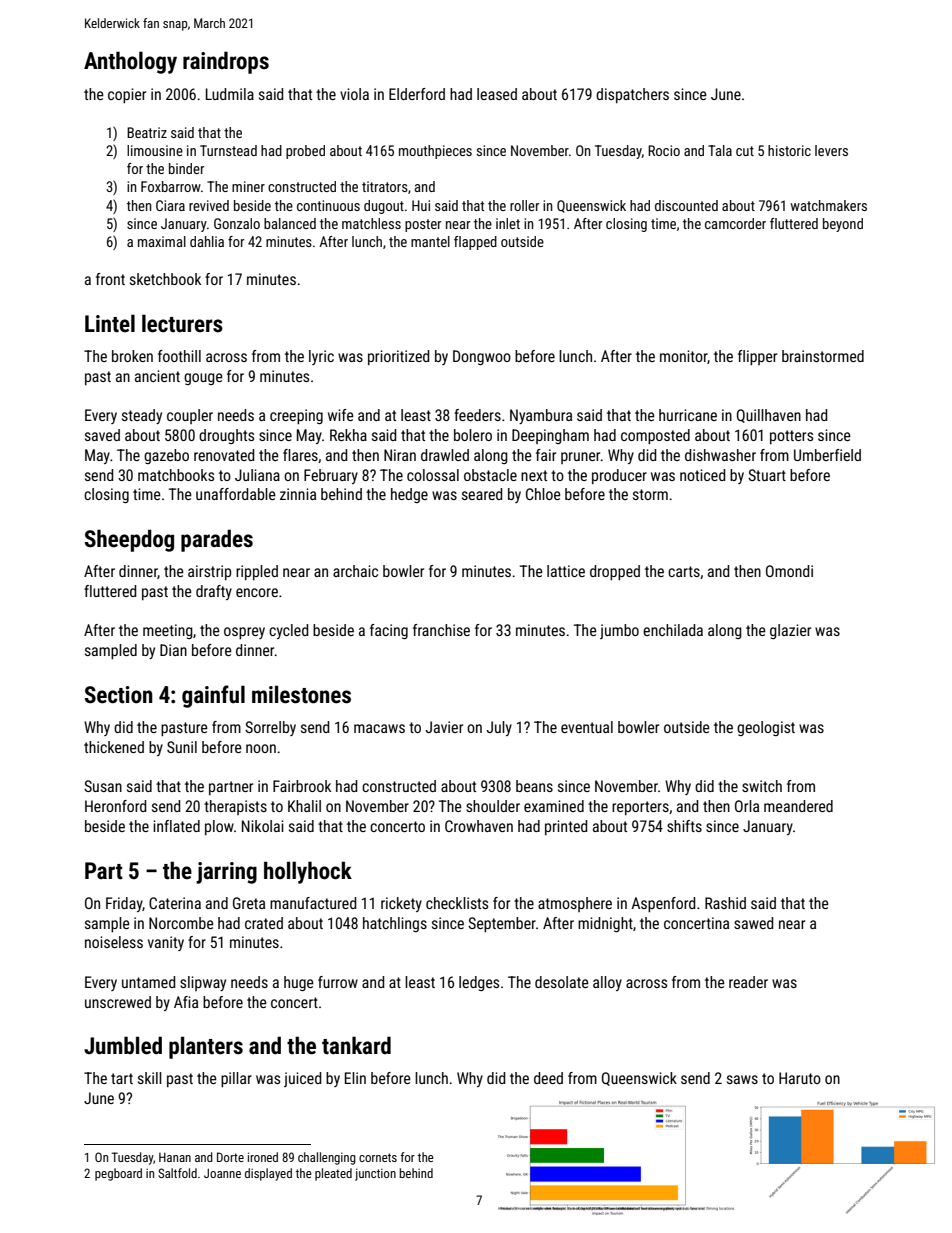 The height and width of the page is (1233, 952). I want to click on Sheepdog, so click(129, 540).
